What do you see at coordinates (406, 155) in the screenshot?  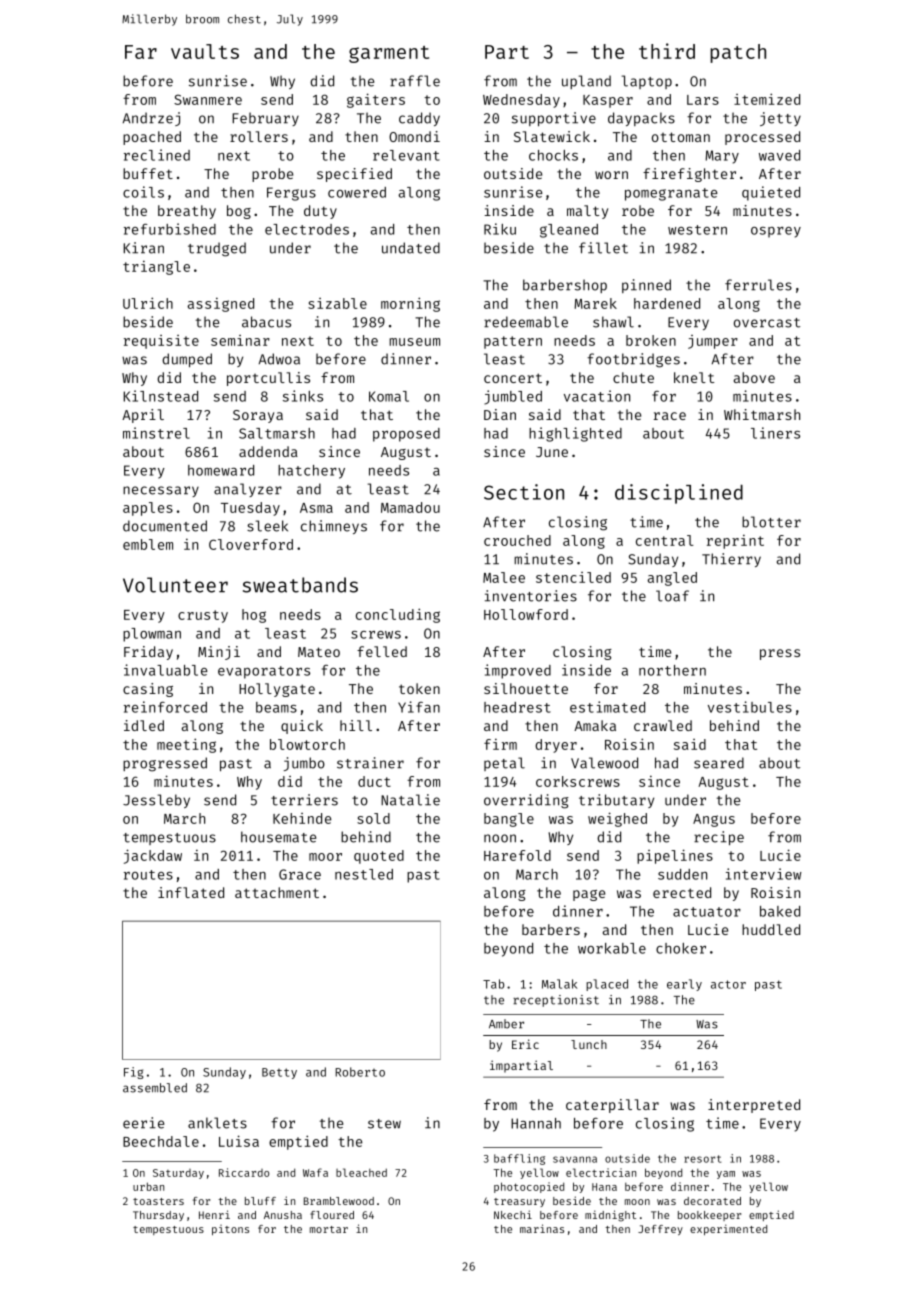 I see `relevant` at bounding box center [406, 155].
